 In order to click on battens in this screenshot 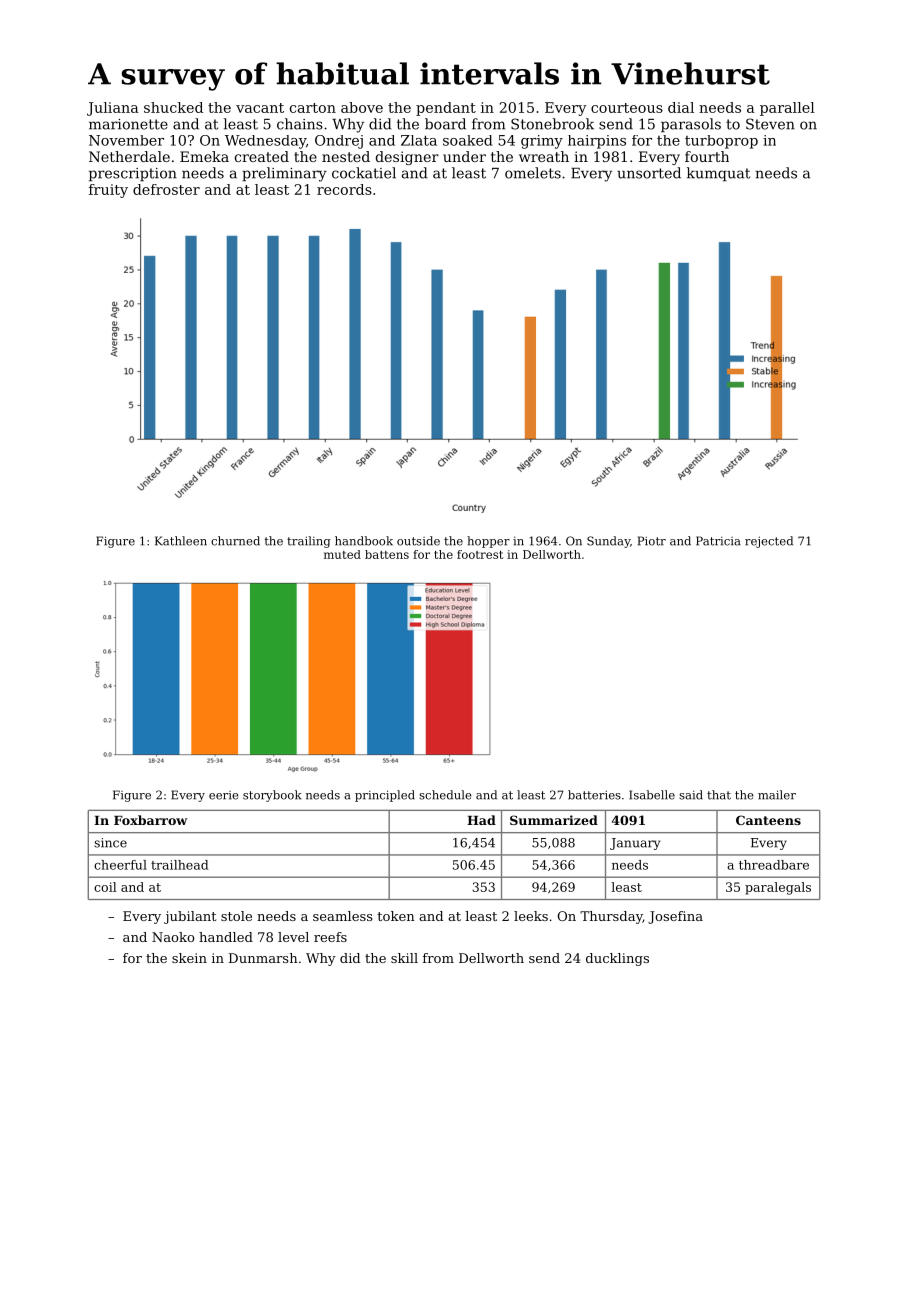, I will do `click(387, 554)`.
